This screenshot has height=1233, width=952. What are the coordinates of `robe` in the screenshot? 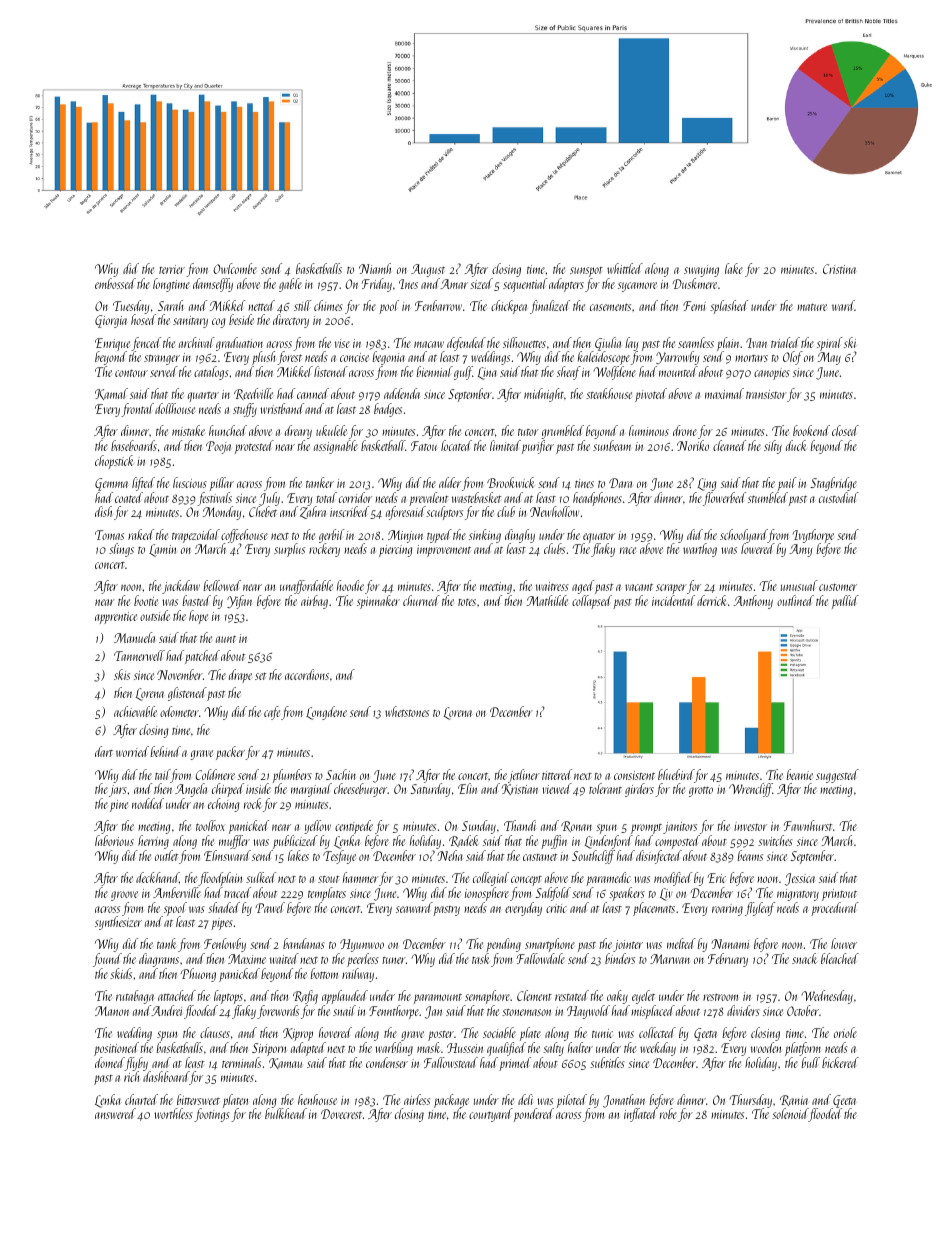 It's located at (668, 1113).
